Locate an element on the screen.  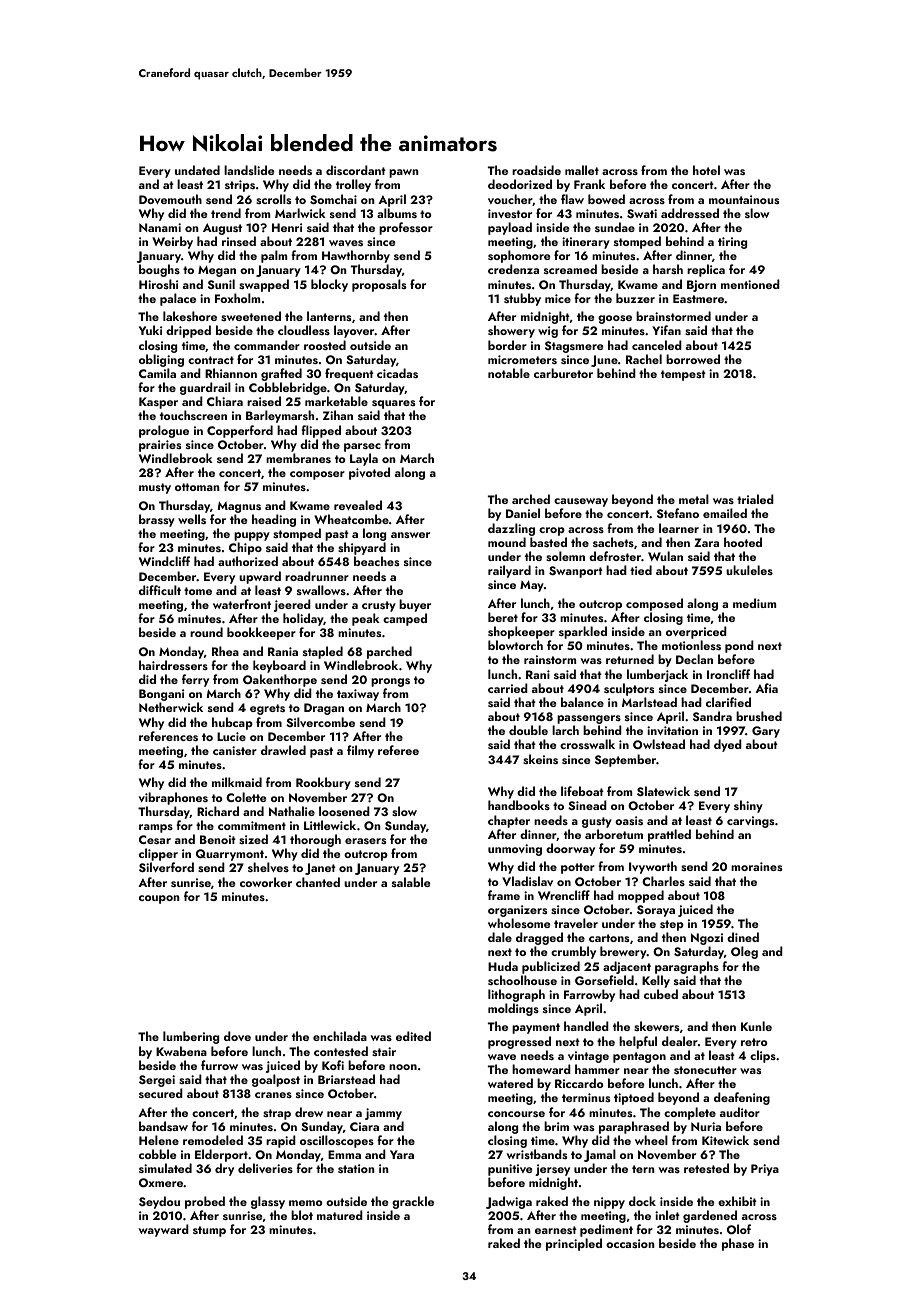
earnest is located at coordinates (556, 1230).
